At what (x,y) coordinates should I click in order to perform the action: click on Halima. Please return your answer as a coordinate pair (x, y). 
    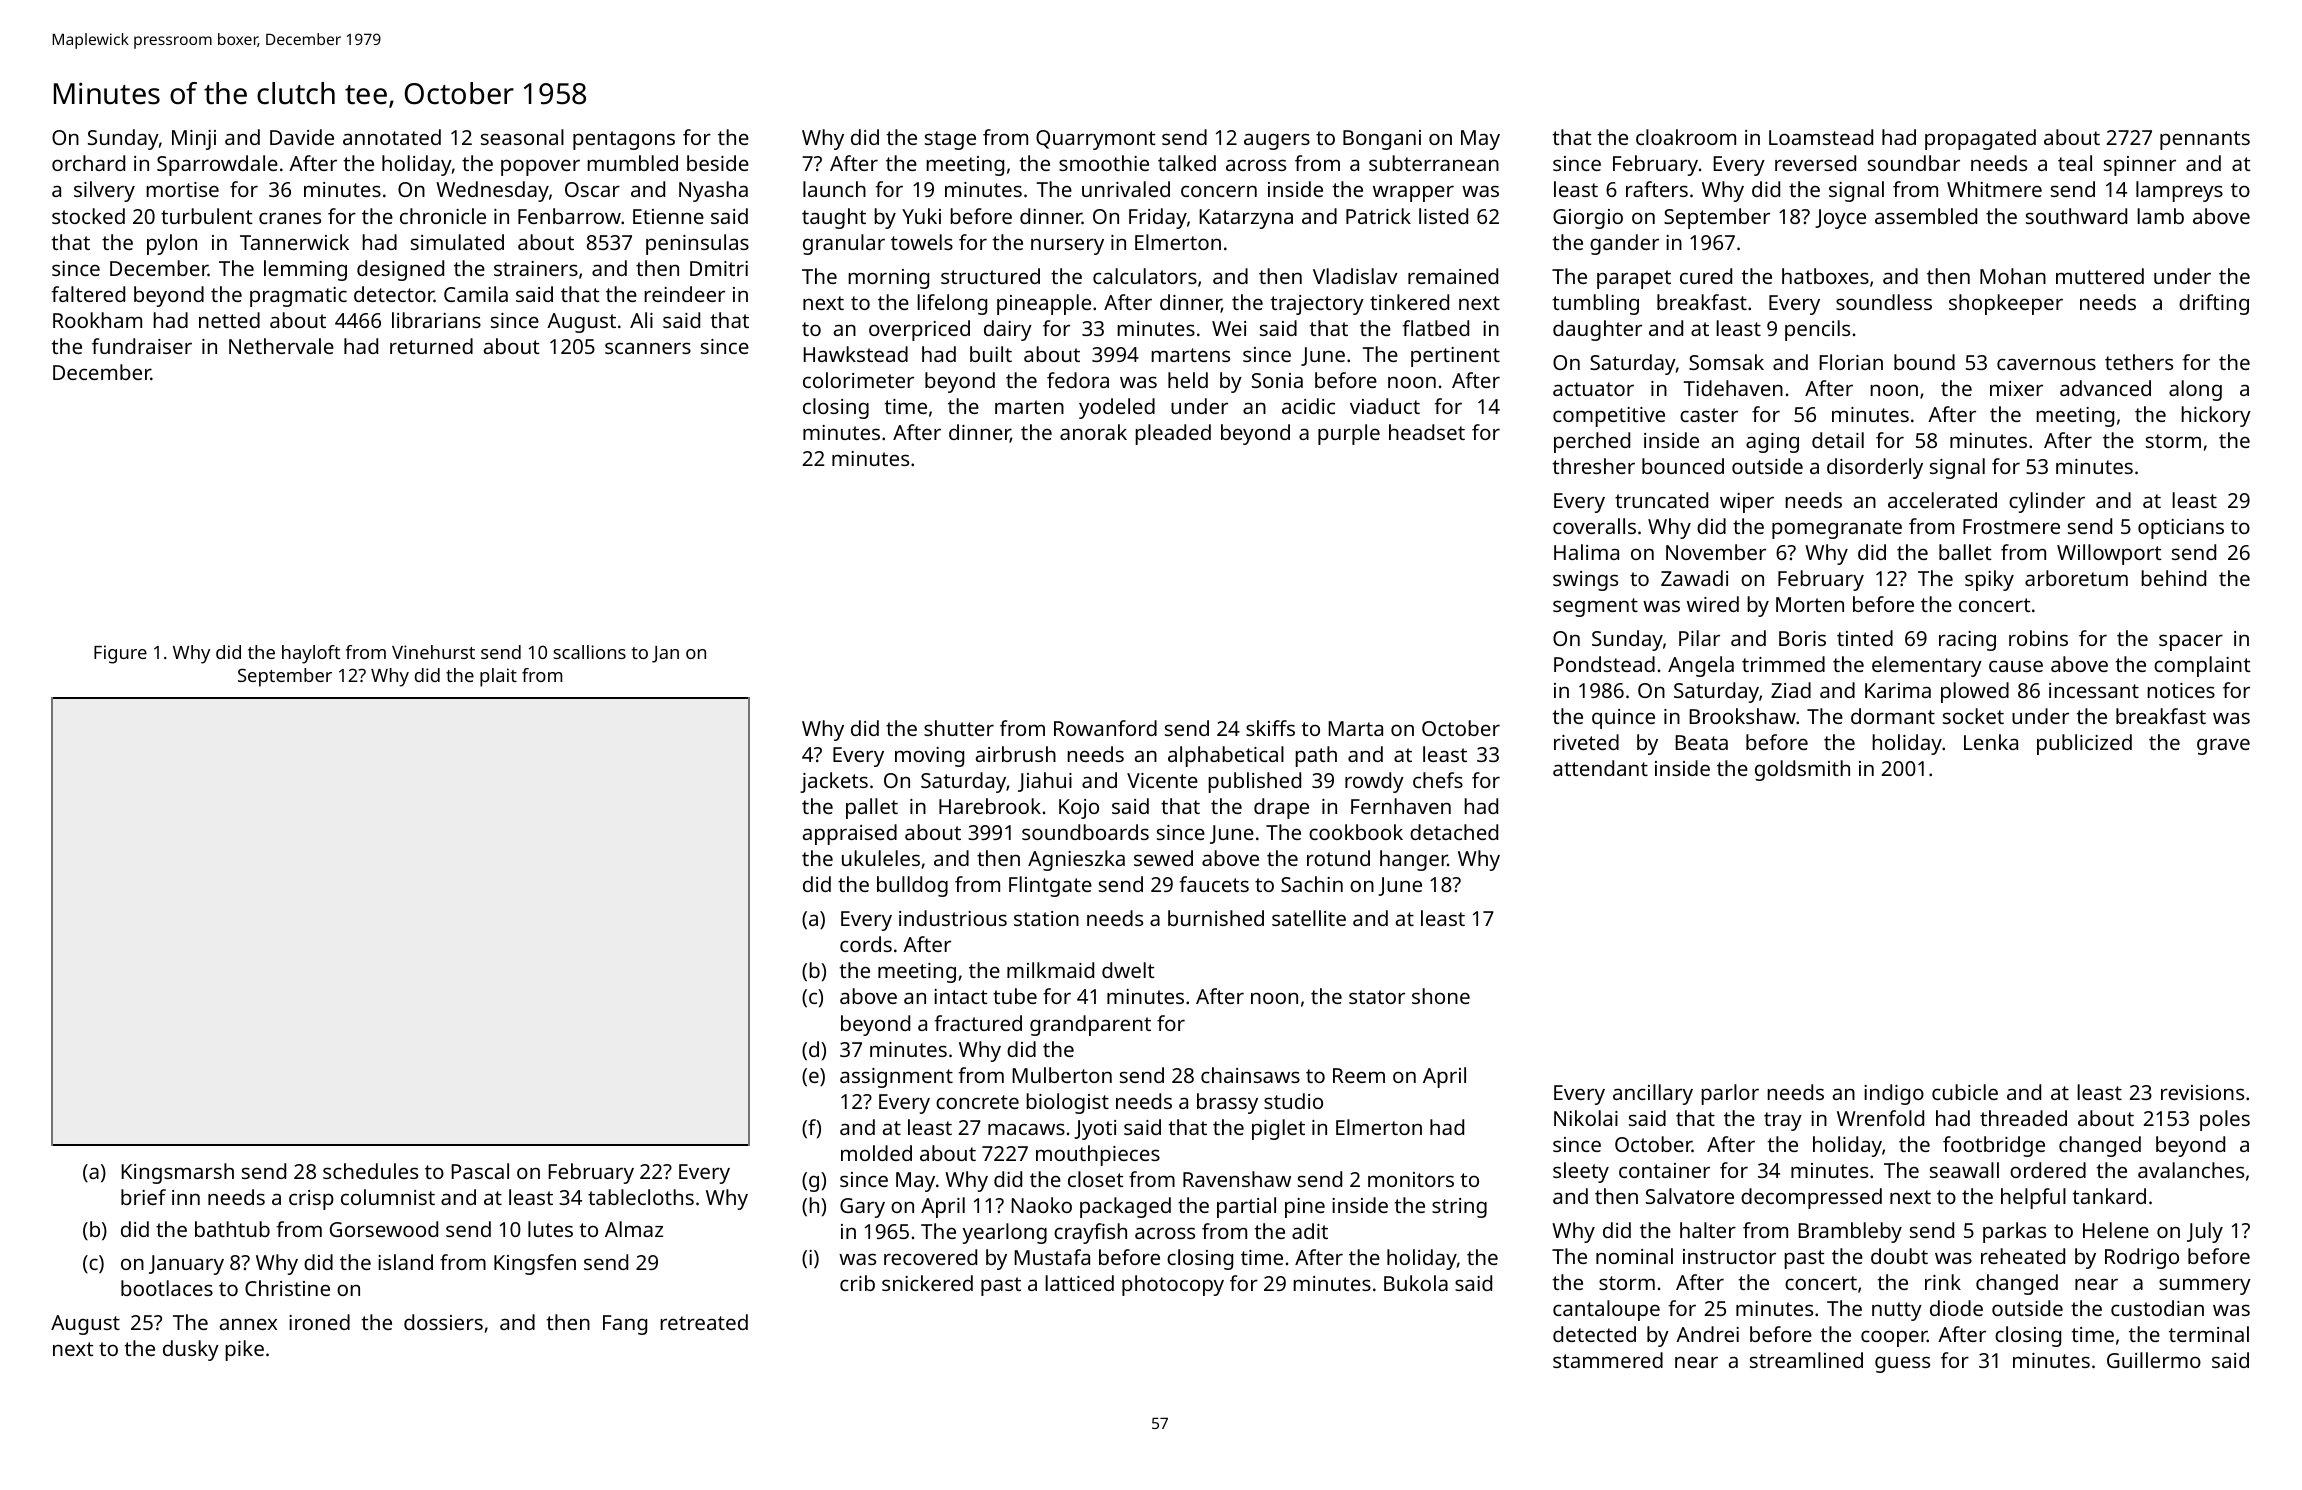
    Looking at the image, I should click on (1586, 552).
